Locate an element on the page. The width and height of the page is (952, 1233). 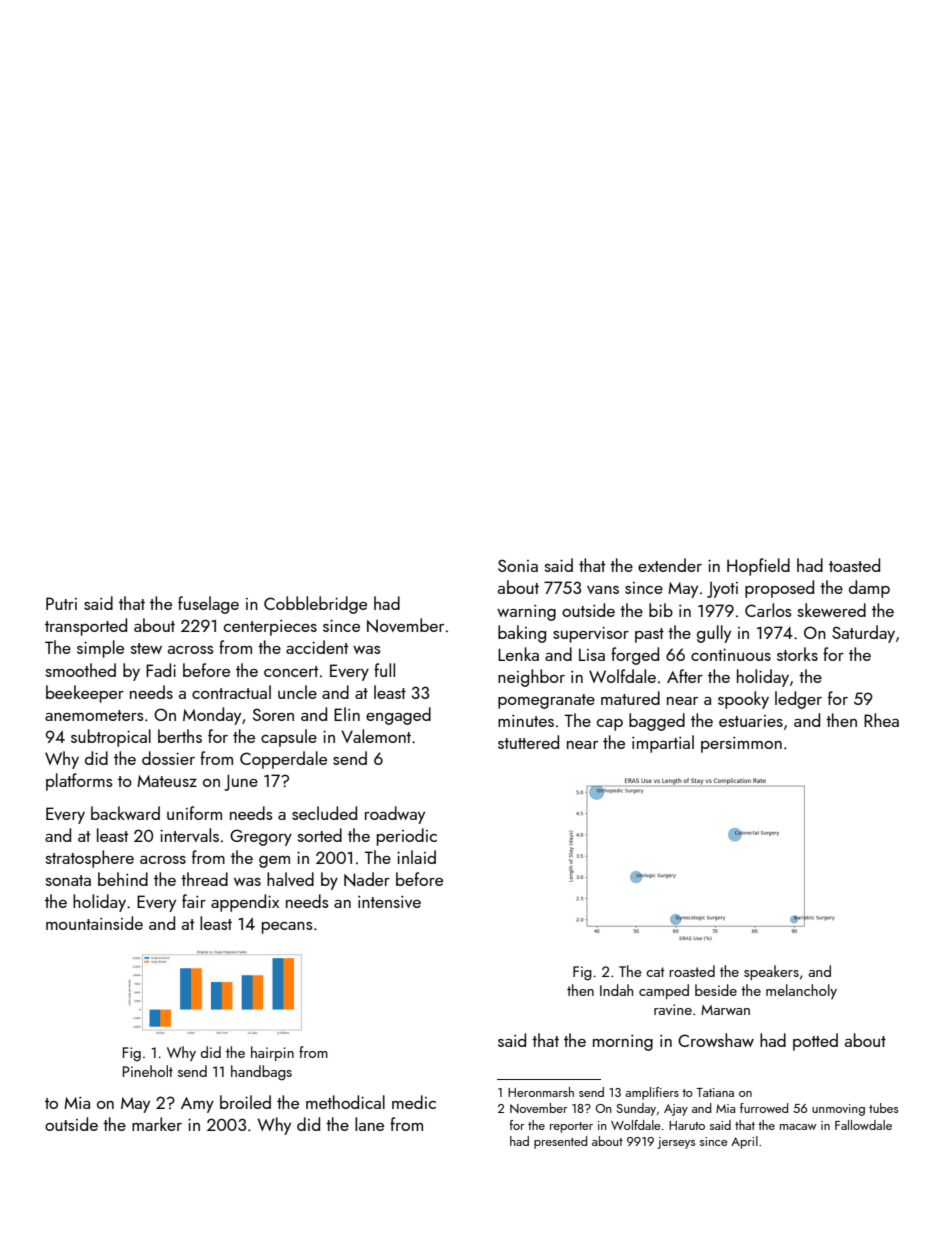
presented is located at coordinates (560, 1142).
